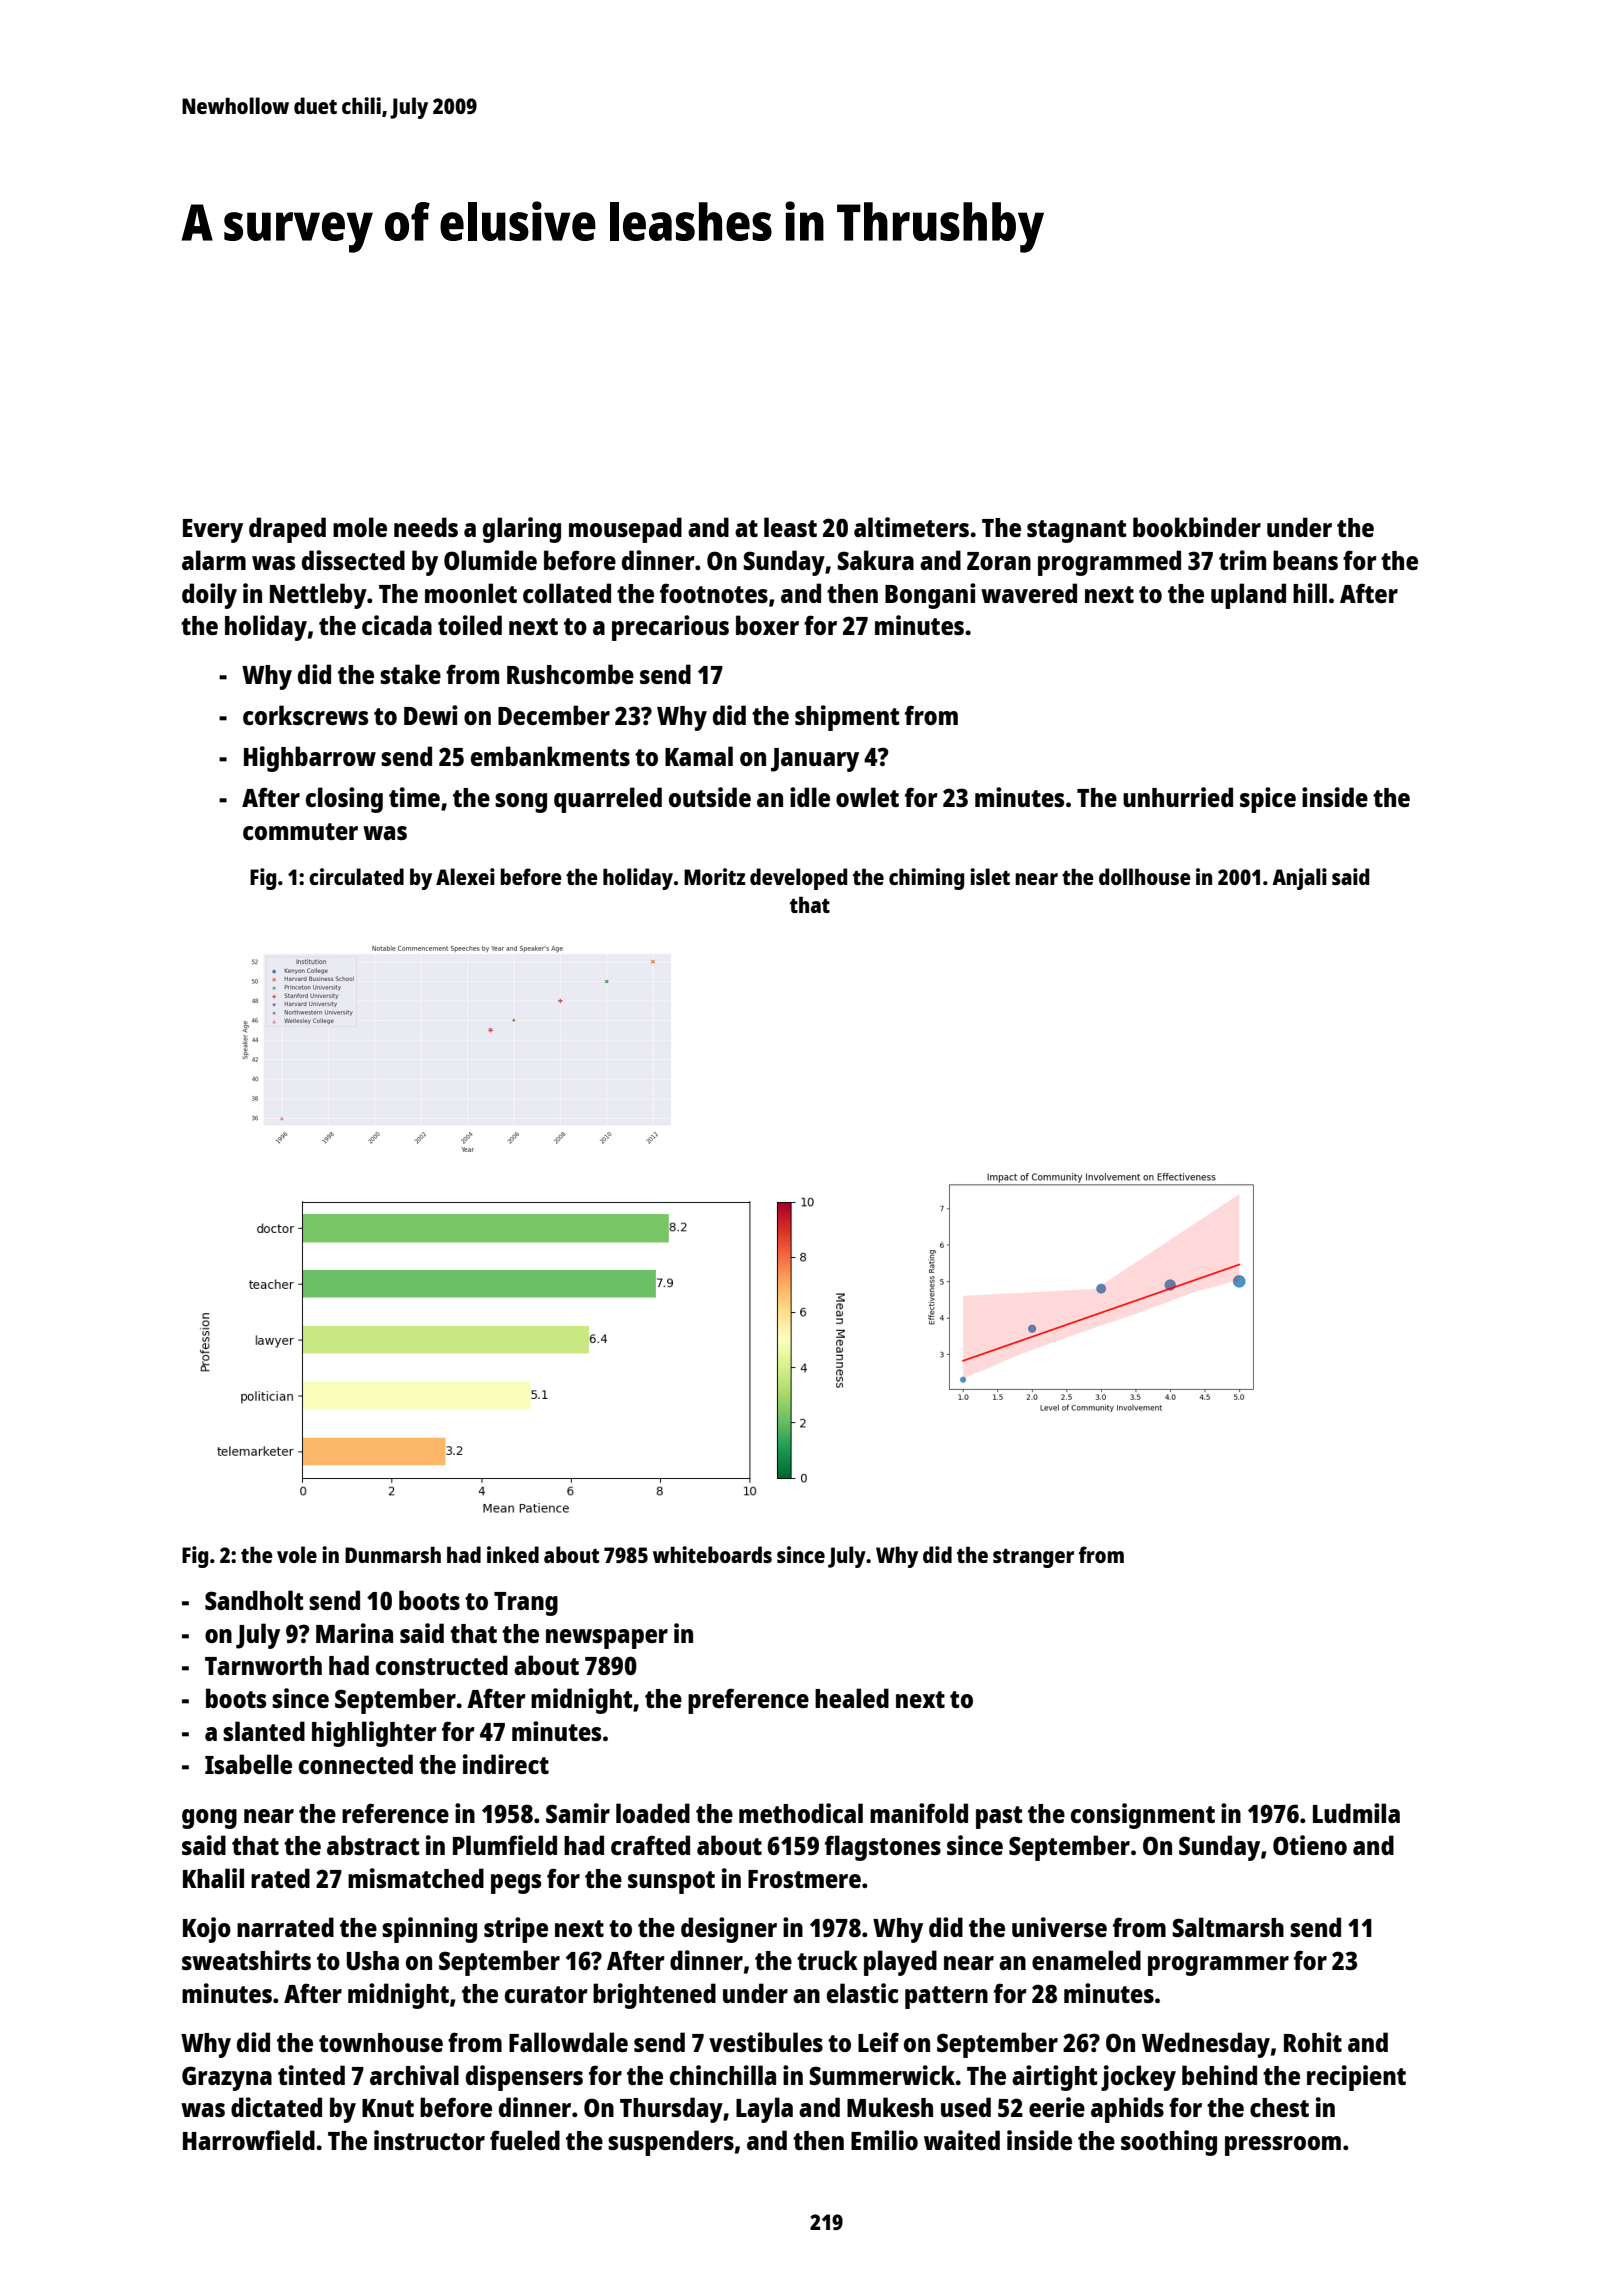 This screenshot has width=1620, height=2292. What do you see at coordinates (875, 560) in the screenshot?
I see `Sakura` at bounding box center [875, 560].
